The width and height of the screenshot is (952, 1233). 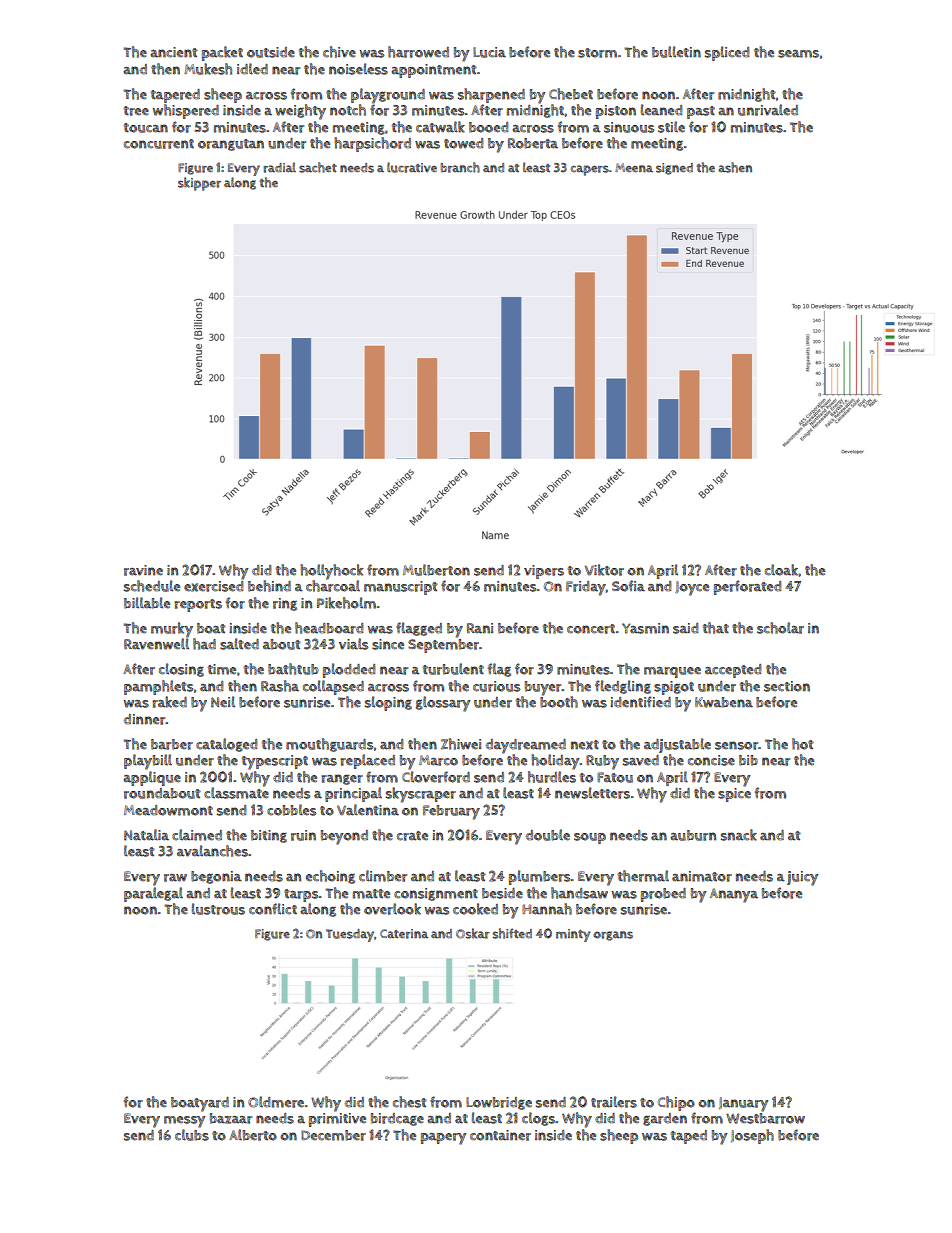 I want to click on tarps, so click(x=301, y=895).
